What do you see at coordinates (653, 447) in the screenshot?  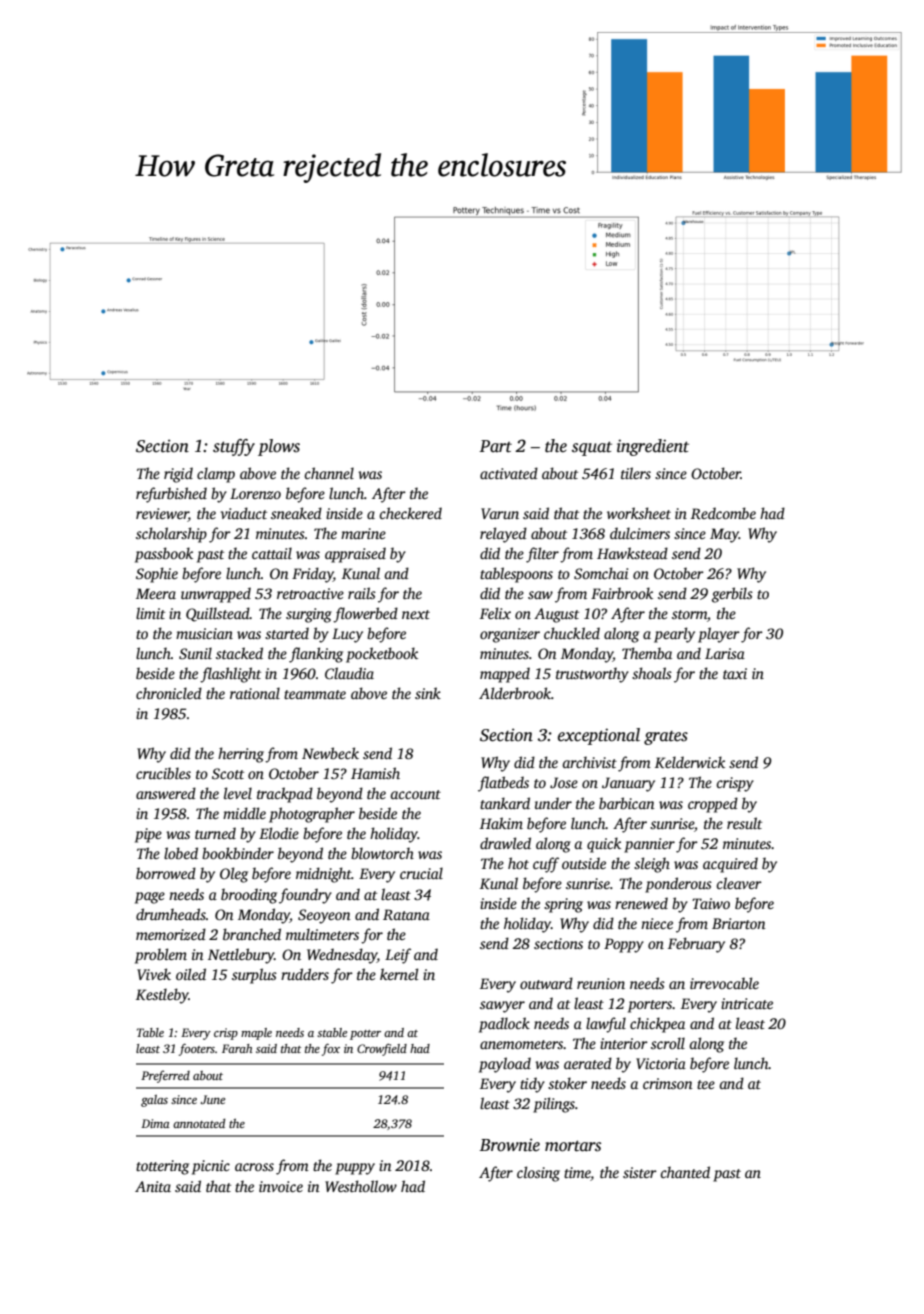 I see `ingredient` at bounding box center [653, 447].
